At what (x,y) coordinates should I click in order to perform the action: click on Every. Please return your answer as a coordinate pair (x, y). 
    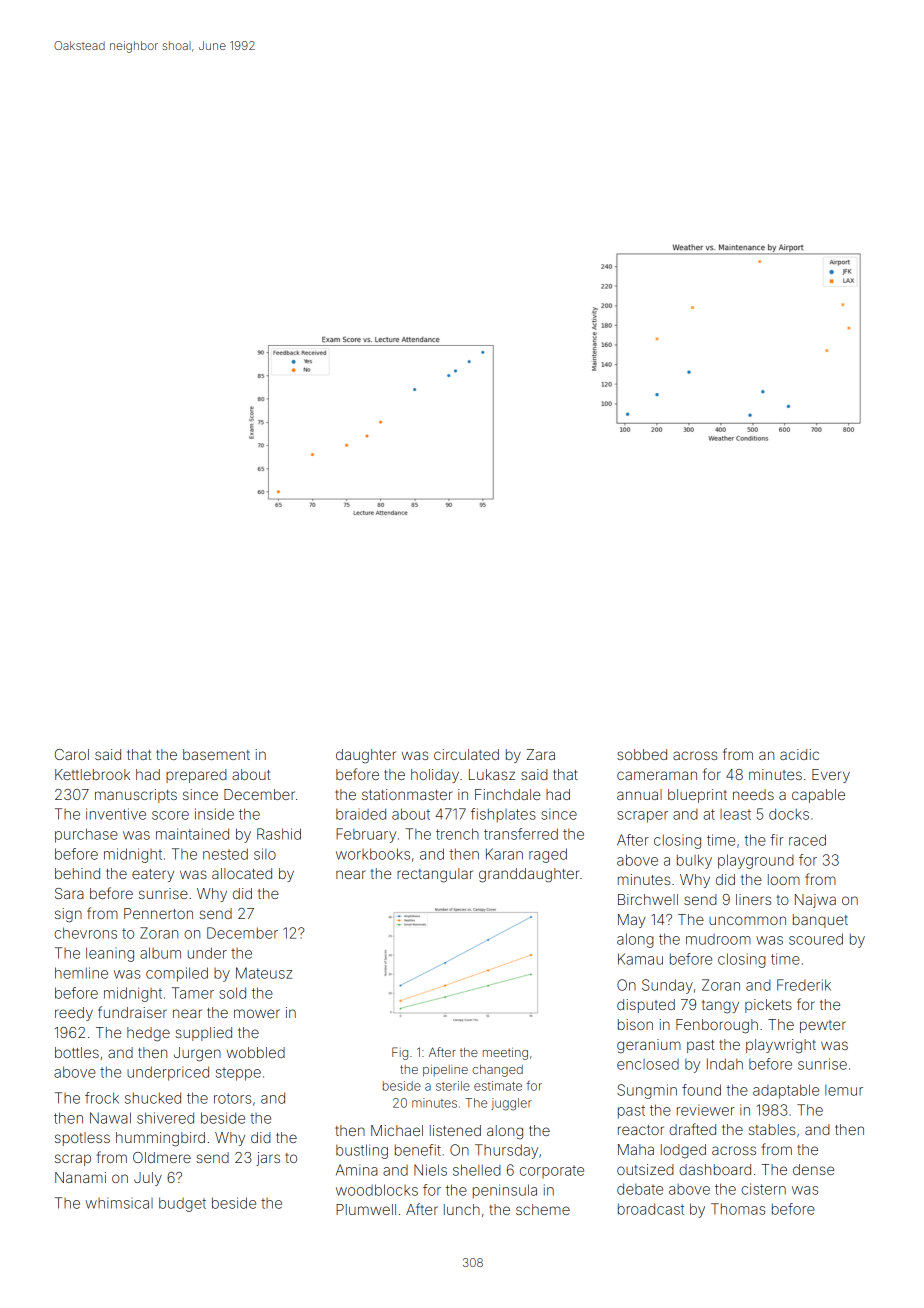
    Looking at the image, I should click on (831, 776).
